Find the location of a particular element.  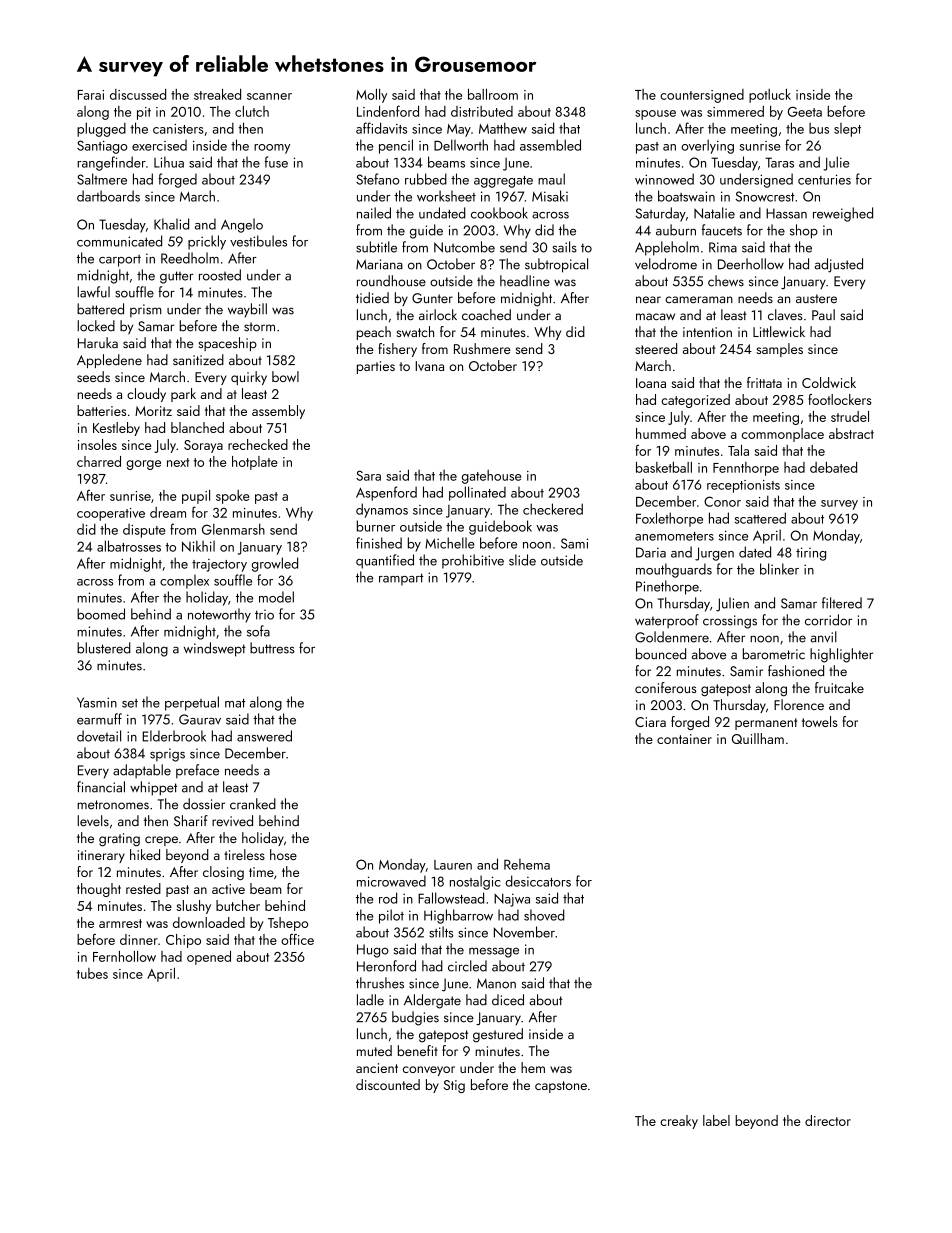

November is located at coordinates (524, 932).
